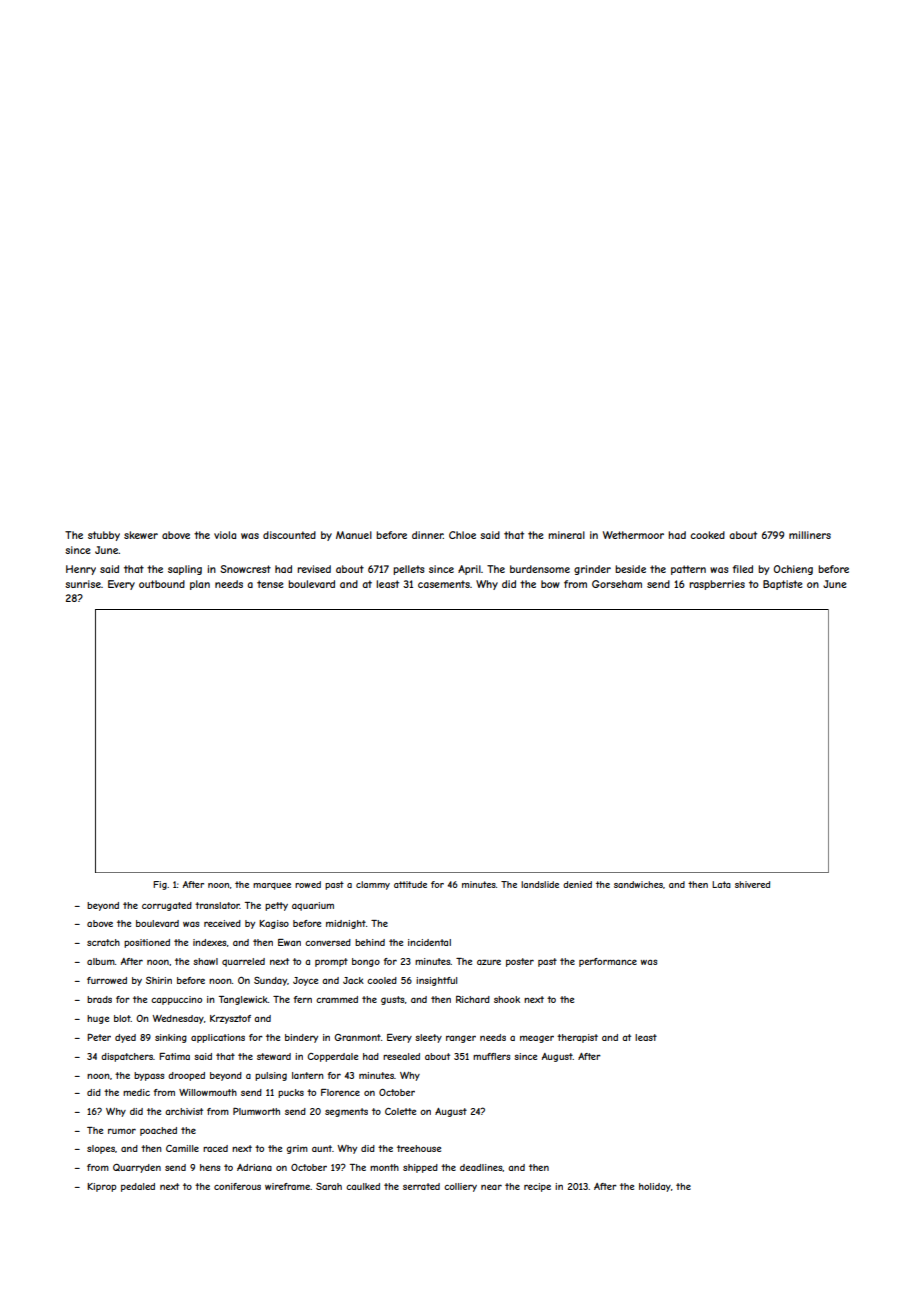 The width and height of the image is (924, 1308). Describe the element at coordinates (373, 885) in the image. I see `clammy` at that location.
